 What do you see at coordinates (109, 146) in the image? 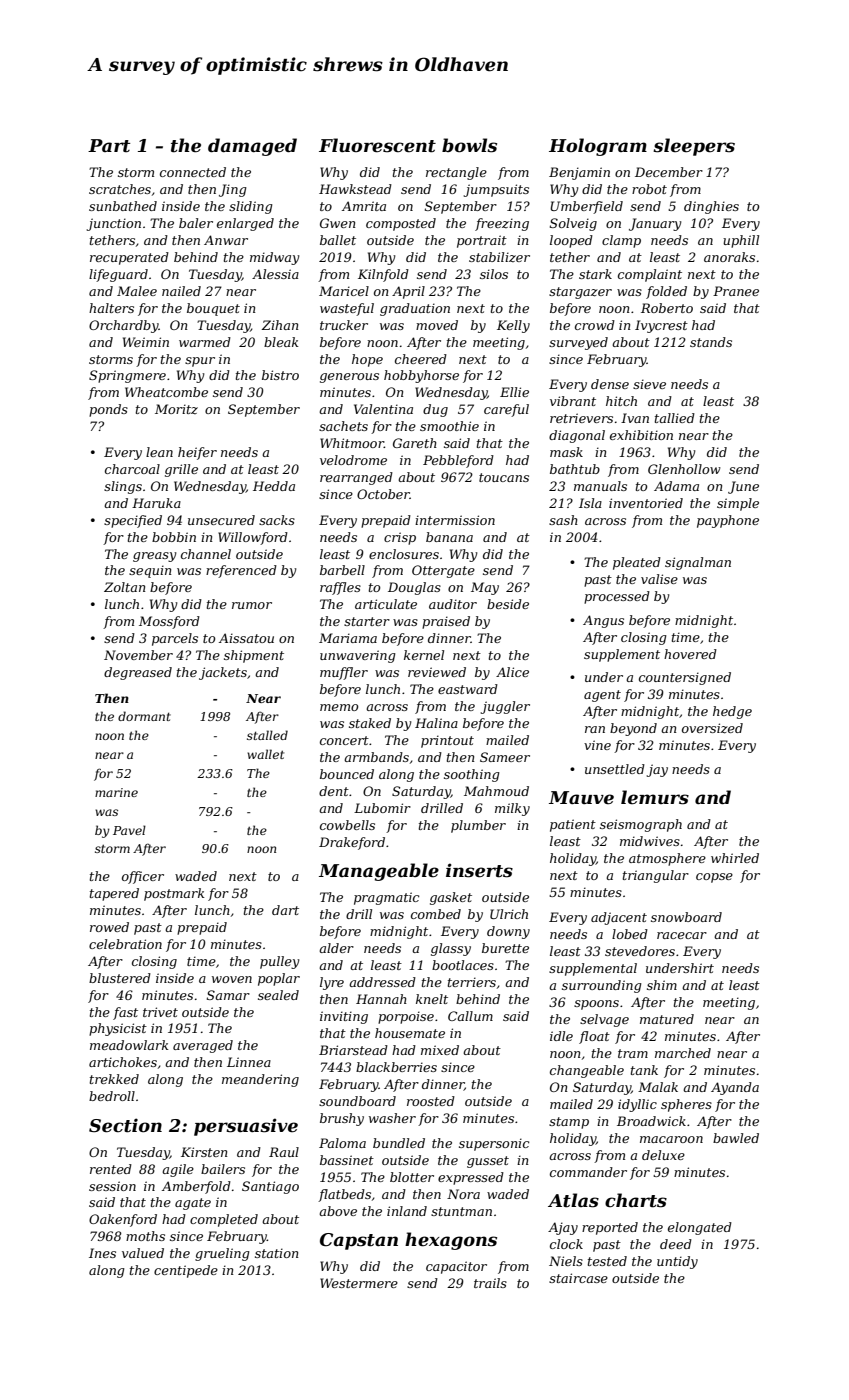
I see `Part` at bounding box center [109, 146].
